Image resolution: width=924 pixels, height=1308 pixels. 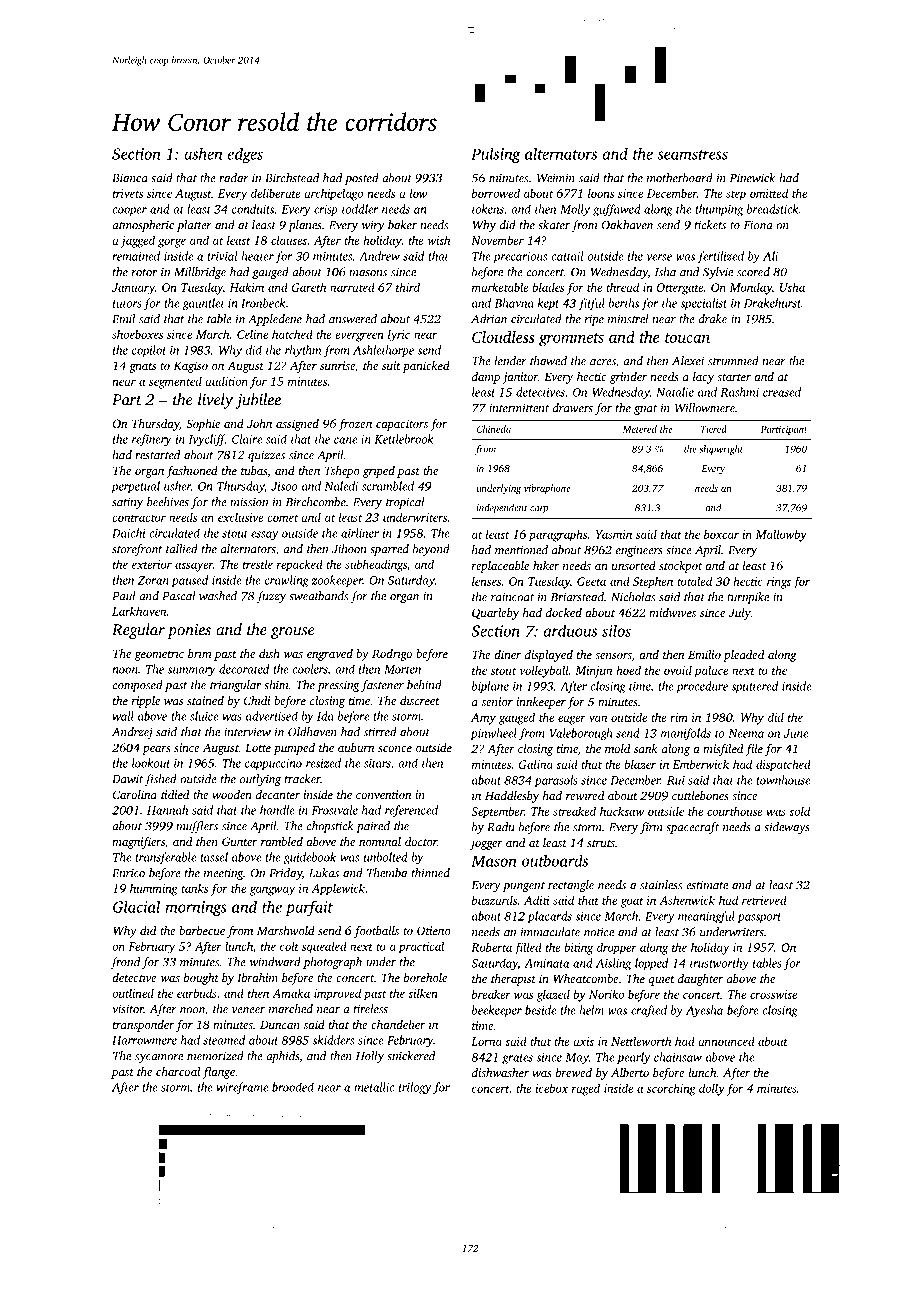 I want to click on Jihoon, so click(x=349, y=549).
